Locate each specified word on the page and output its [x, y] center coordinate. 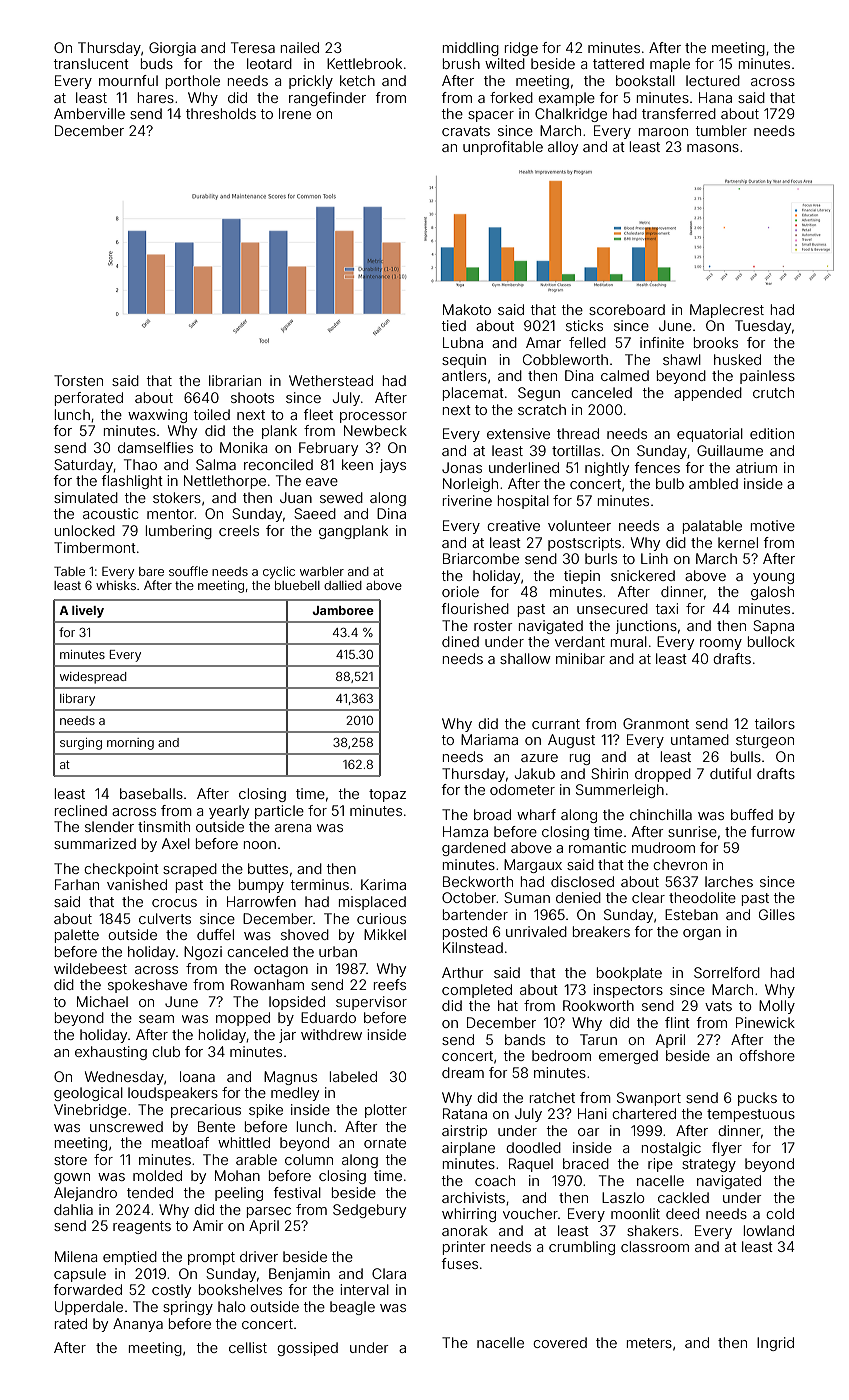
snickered [643, 575]
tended [150, 1192]
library [77, 700]
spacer [491, 116]
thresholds [221, 113]
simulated [86, 497]
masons [713, 148]
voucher [530, 1213]
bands [525, 1039]
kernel [738, 542]
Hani [592, 1113]
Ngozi [203, 953]
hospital [523, 502]
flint [677, 1022]
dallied [343, 585]
